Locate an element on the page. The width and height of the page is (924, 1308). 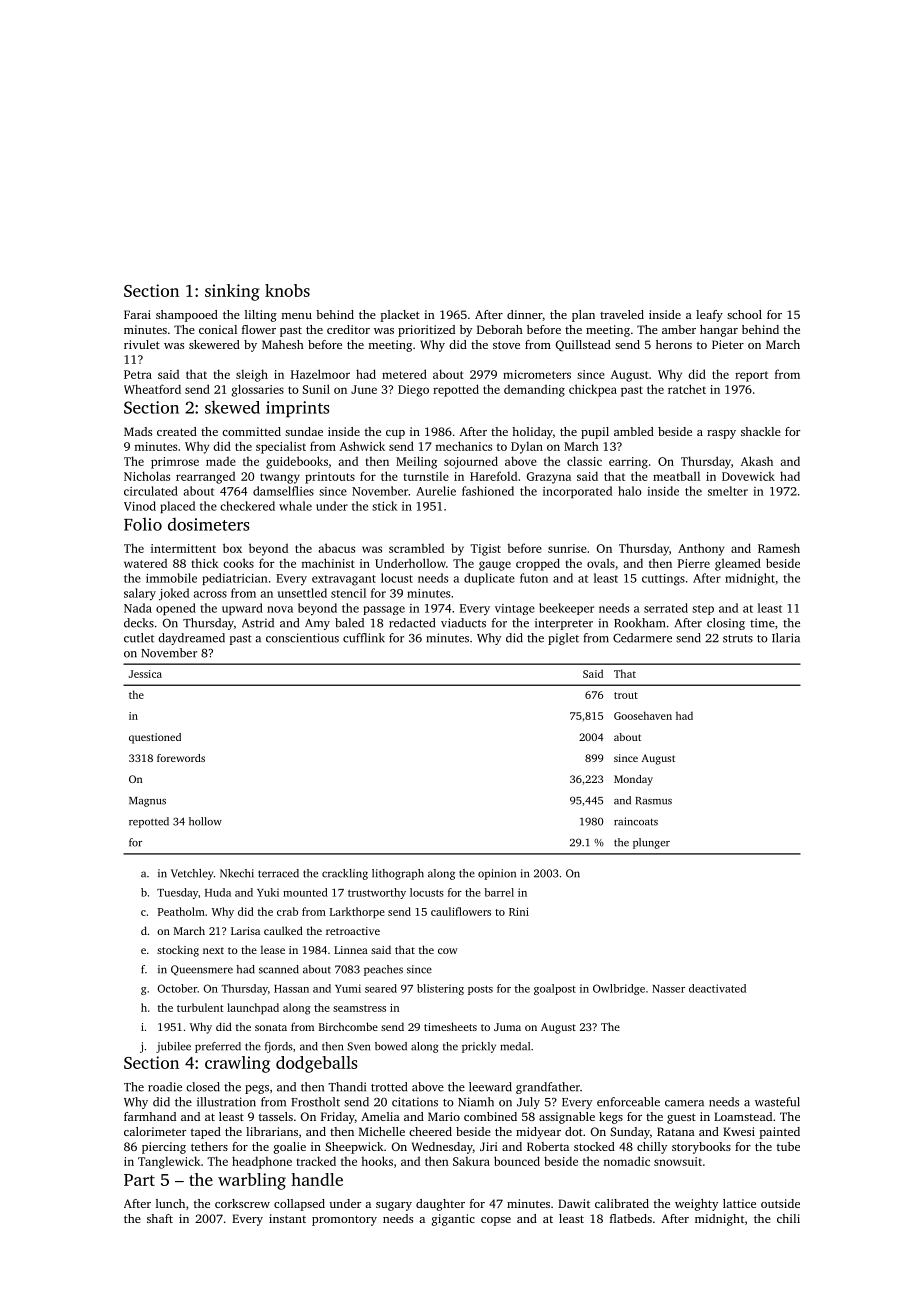
outside is located at coordinates (780, 1203).
